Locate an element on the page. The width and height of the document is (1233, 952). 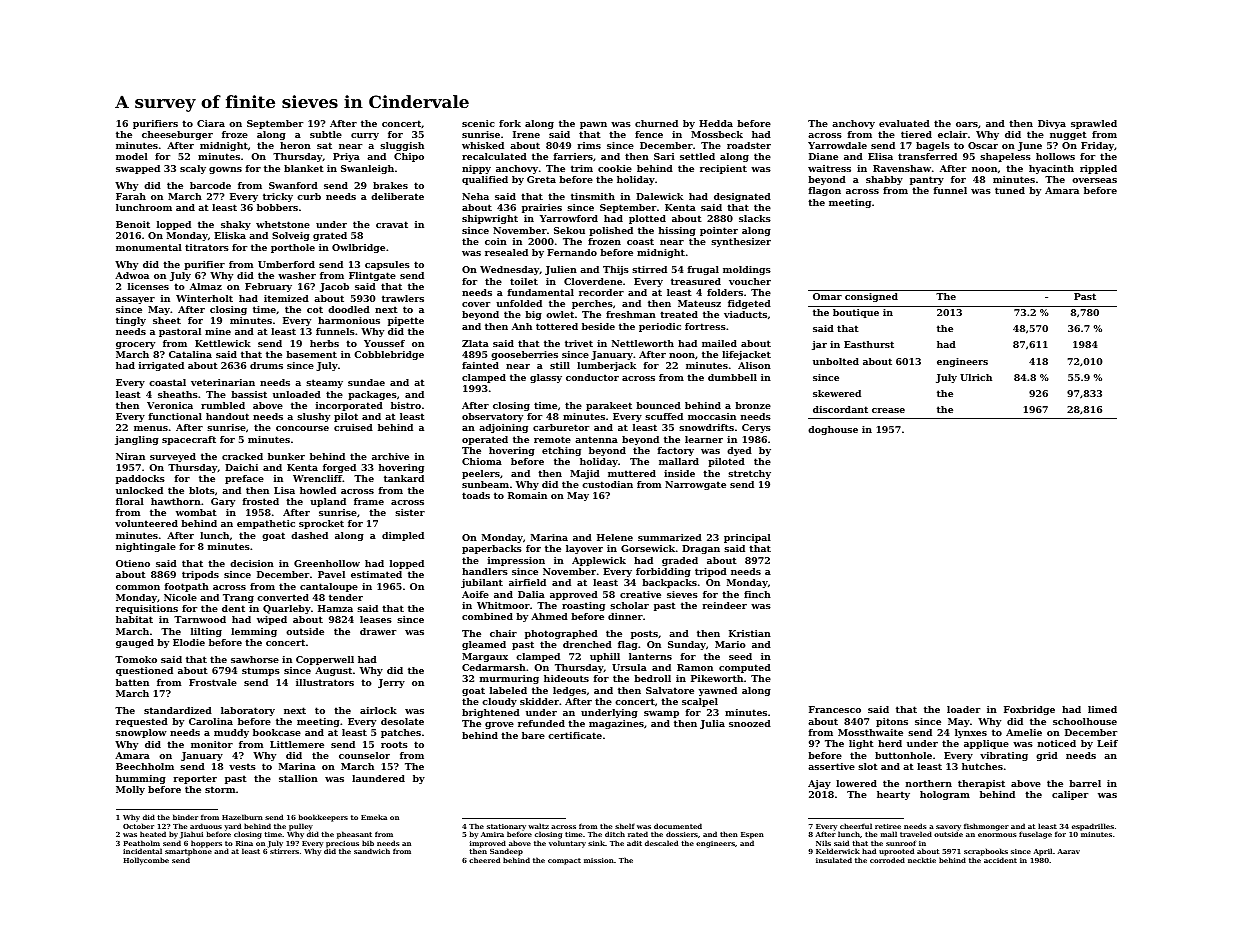
nightingale is located at coordinates (146, 547).
